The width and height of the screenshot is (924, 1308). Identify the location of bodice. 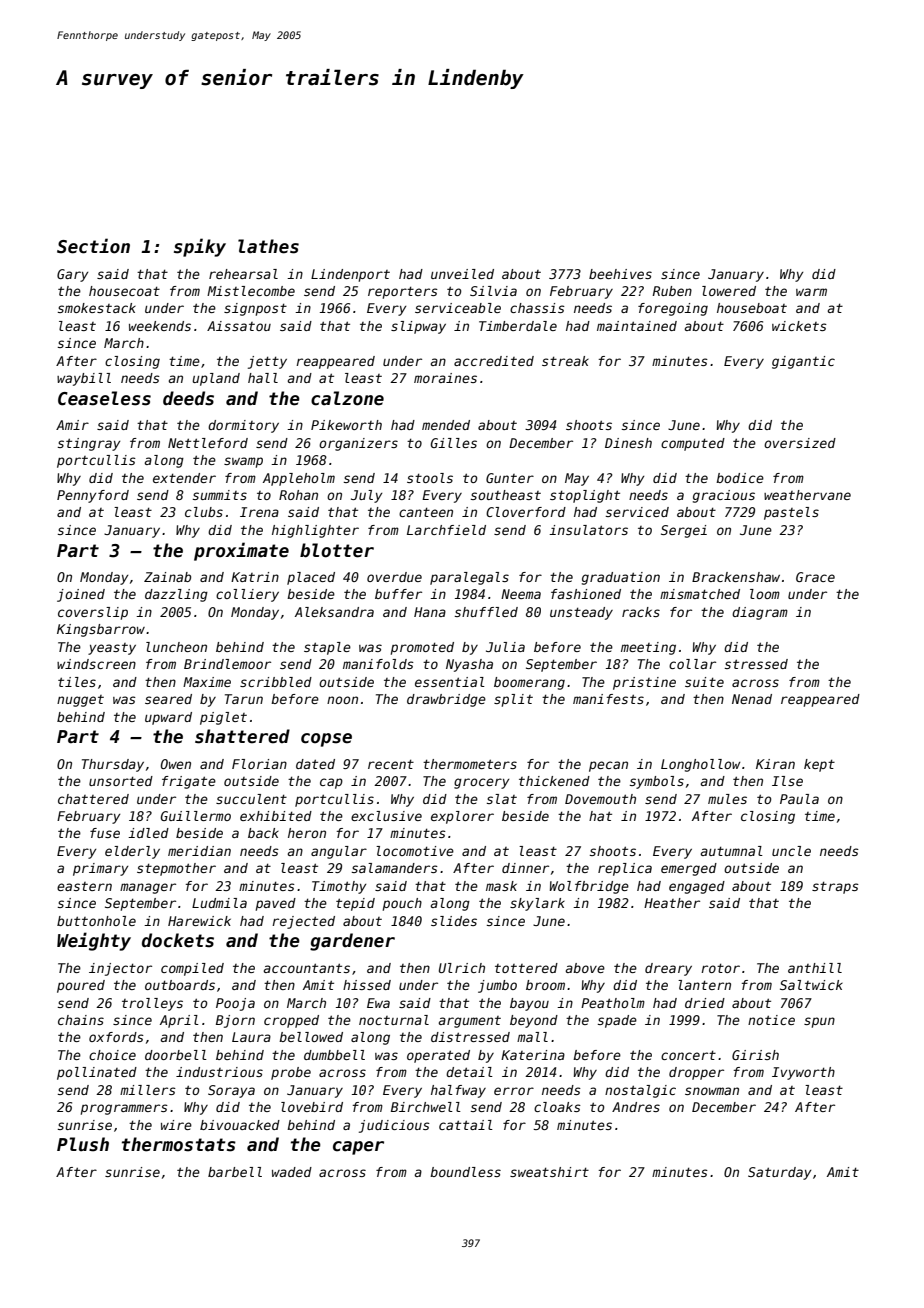
(740, 478).
